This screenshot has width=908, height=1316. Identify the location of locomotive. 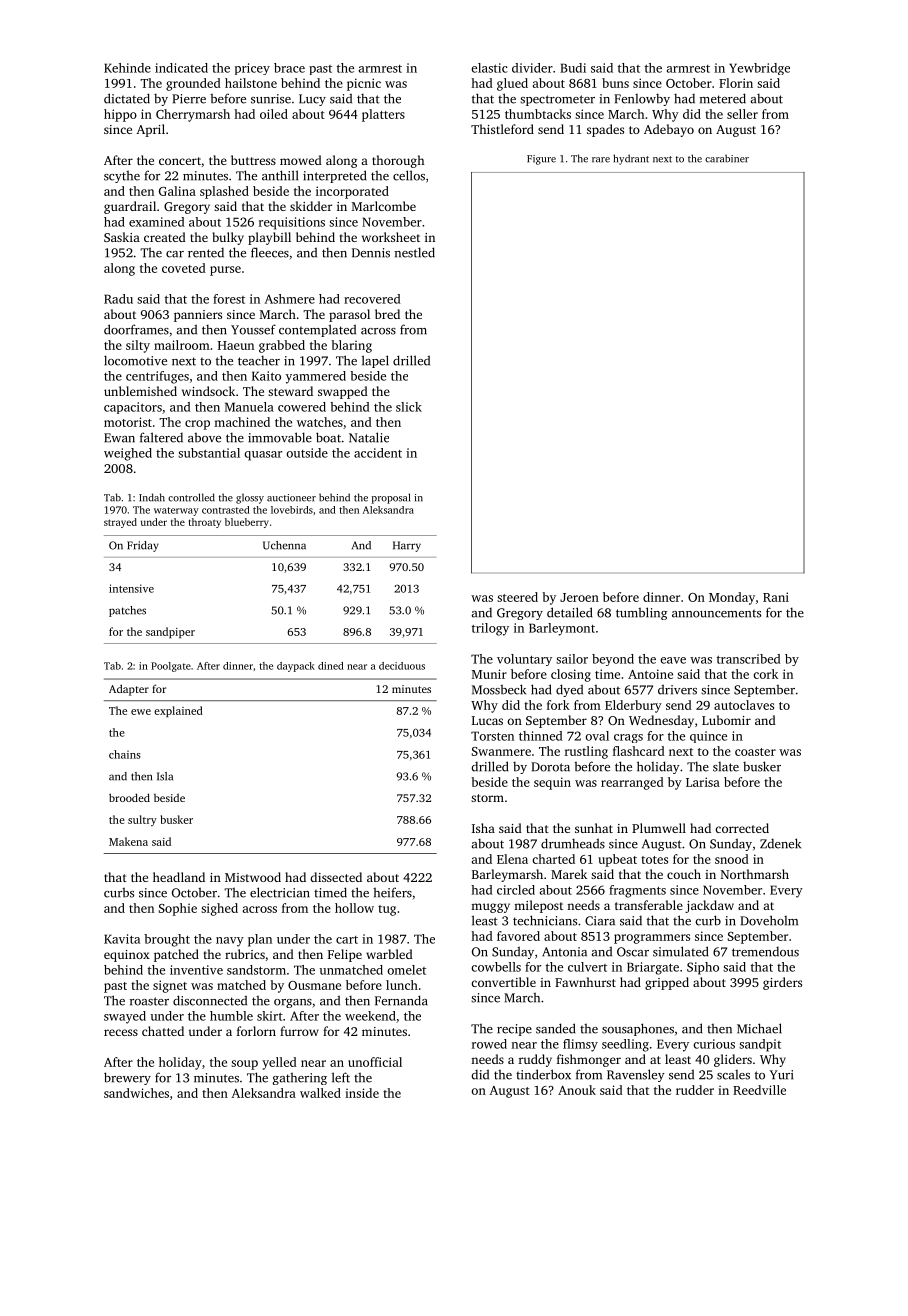
(135, 360).
